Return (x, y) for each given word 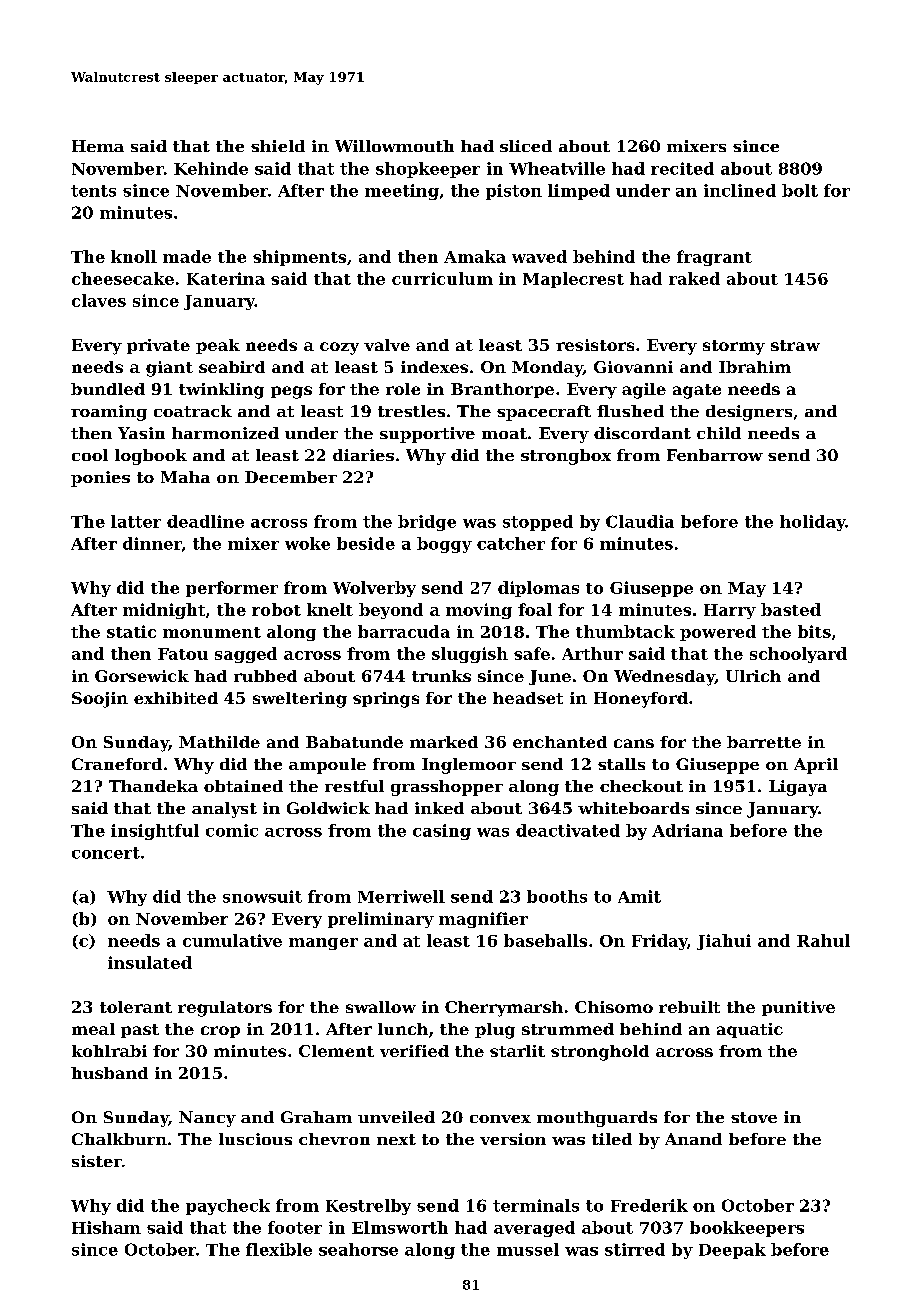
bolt (800, 190)
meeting (402, 192)
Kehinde (211, 168)
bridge (427, 523)
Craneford (117, 764)
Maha (185, 477)
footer (295, 1227)
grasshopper (447, 788)
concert (106, 853)
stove (754, 1117)
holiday (813, 523)
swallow (381, 1007)
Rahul (823, 940)
